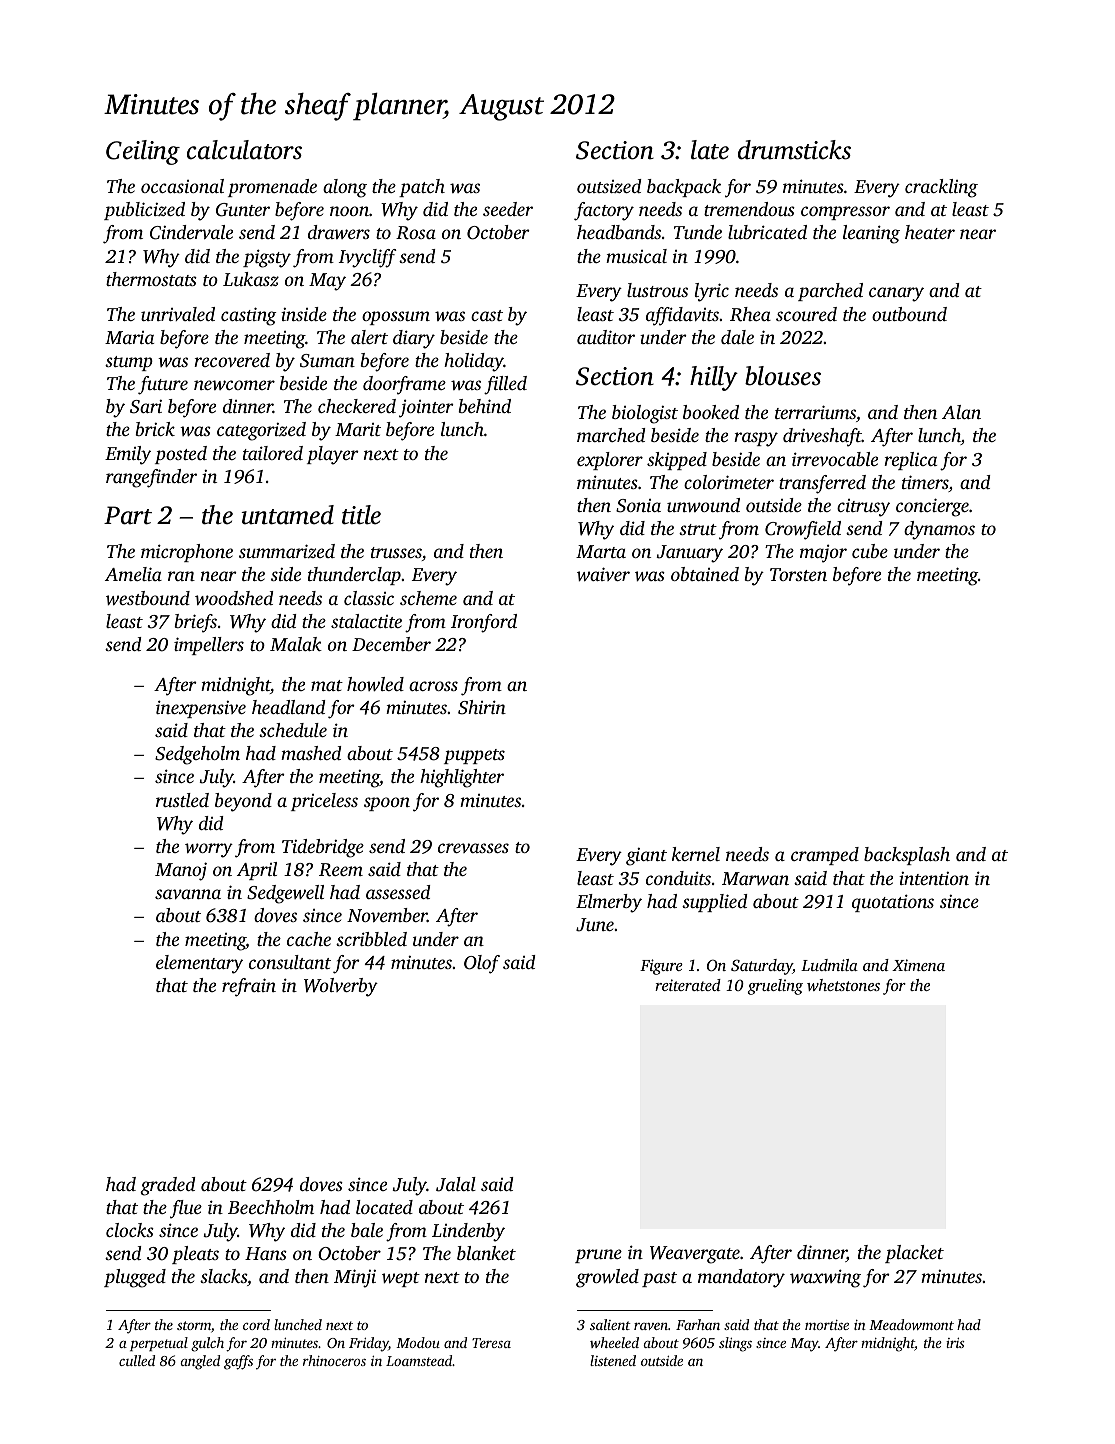  I want to click on Olof, so click(482, 964).
